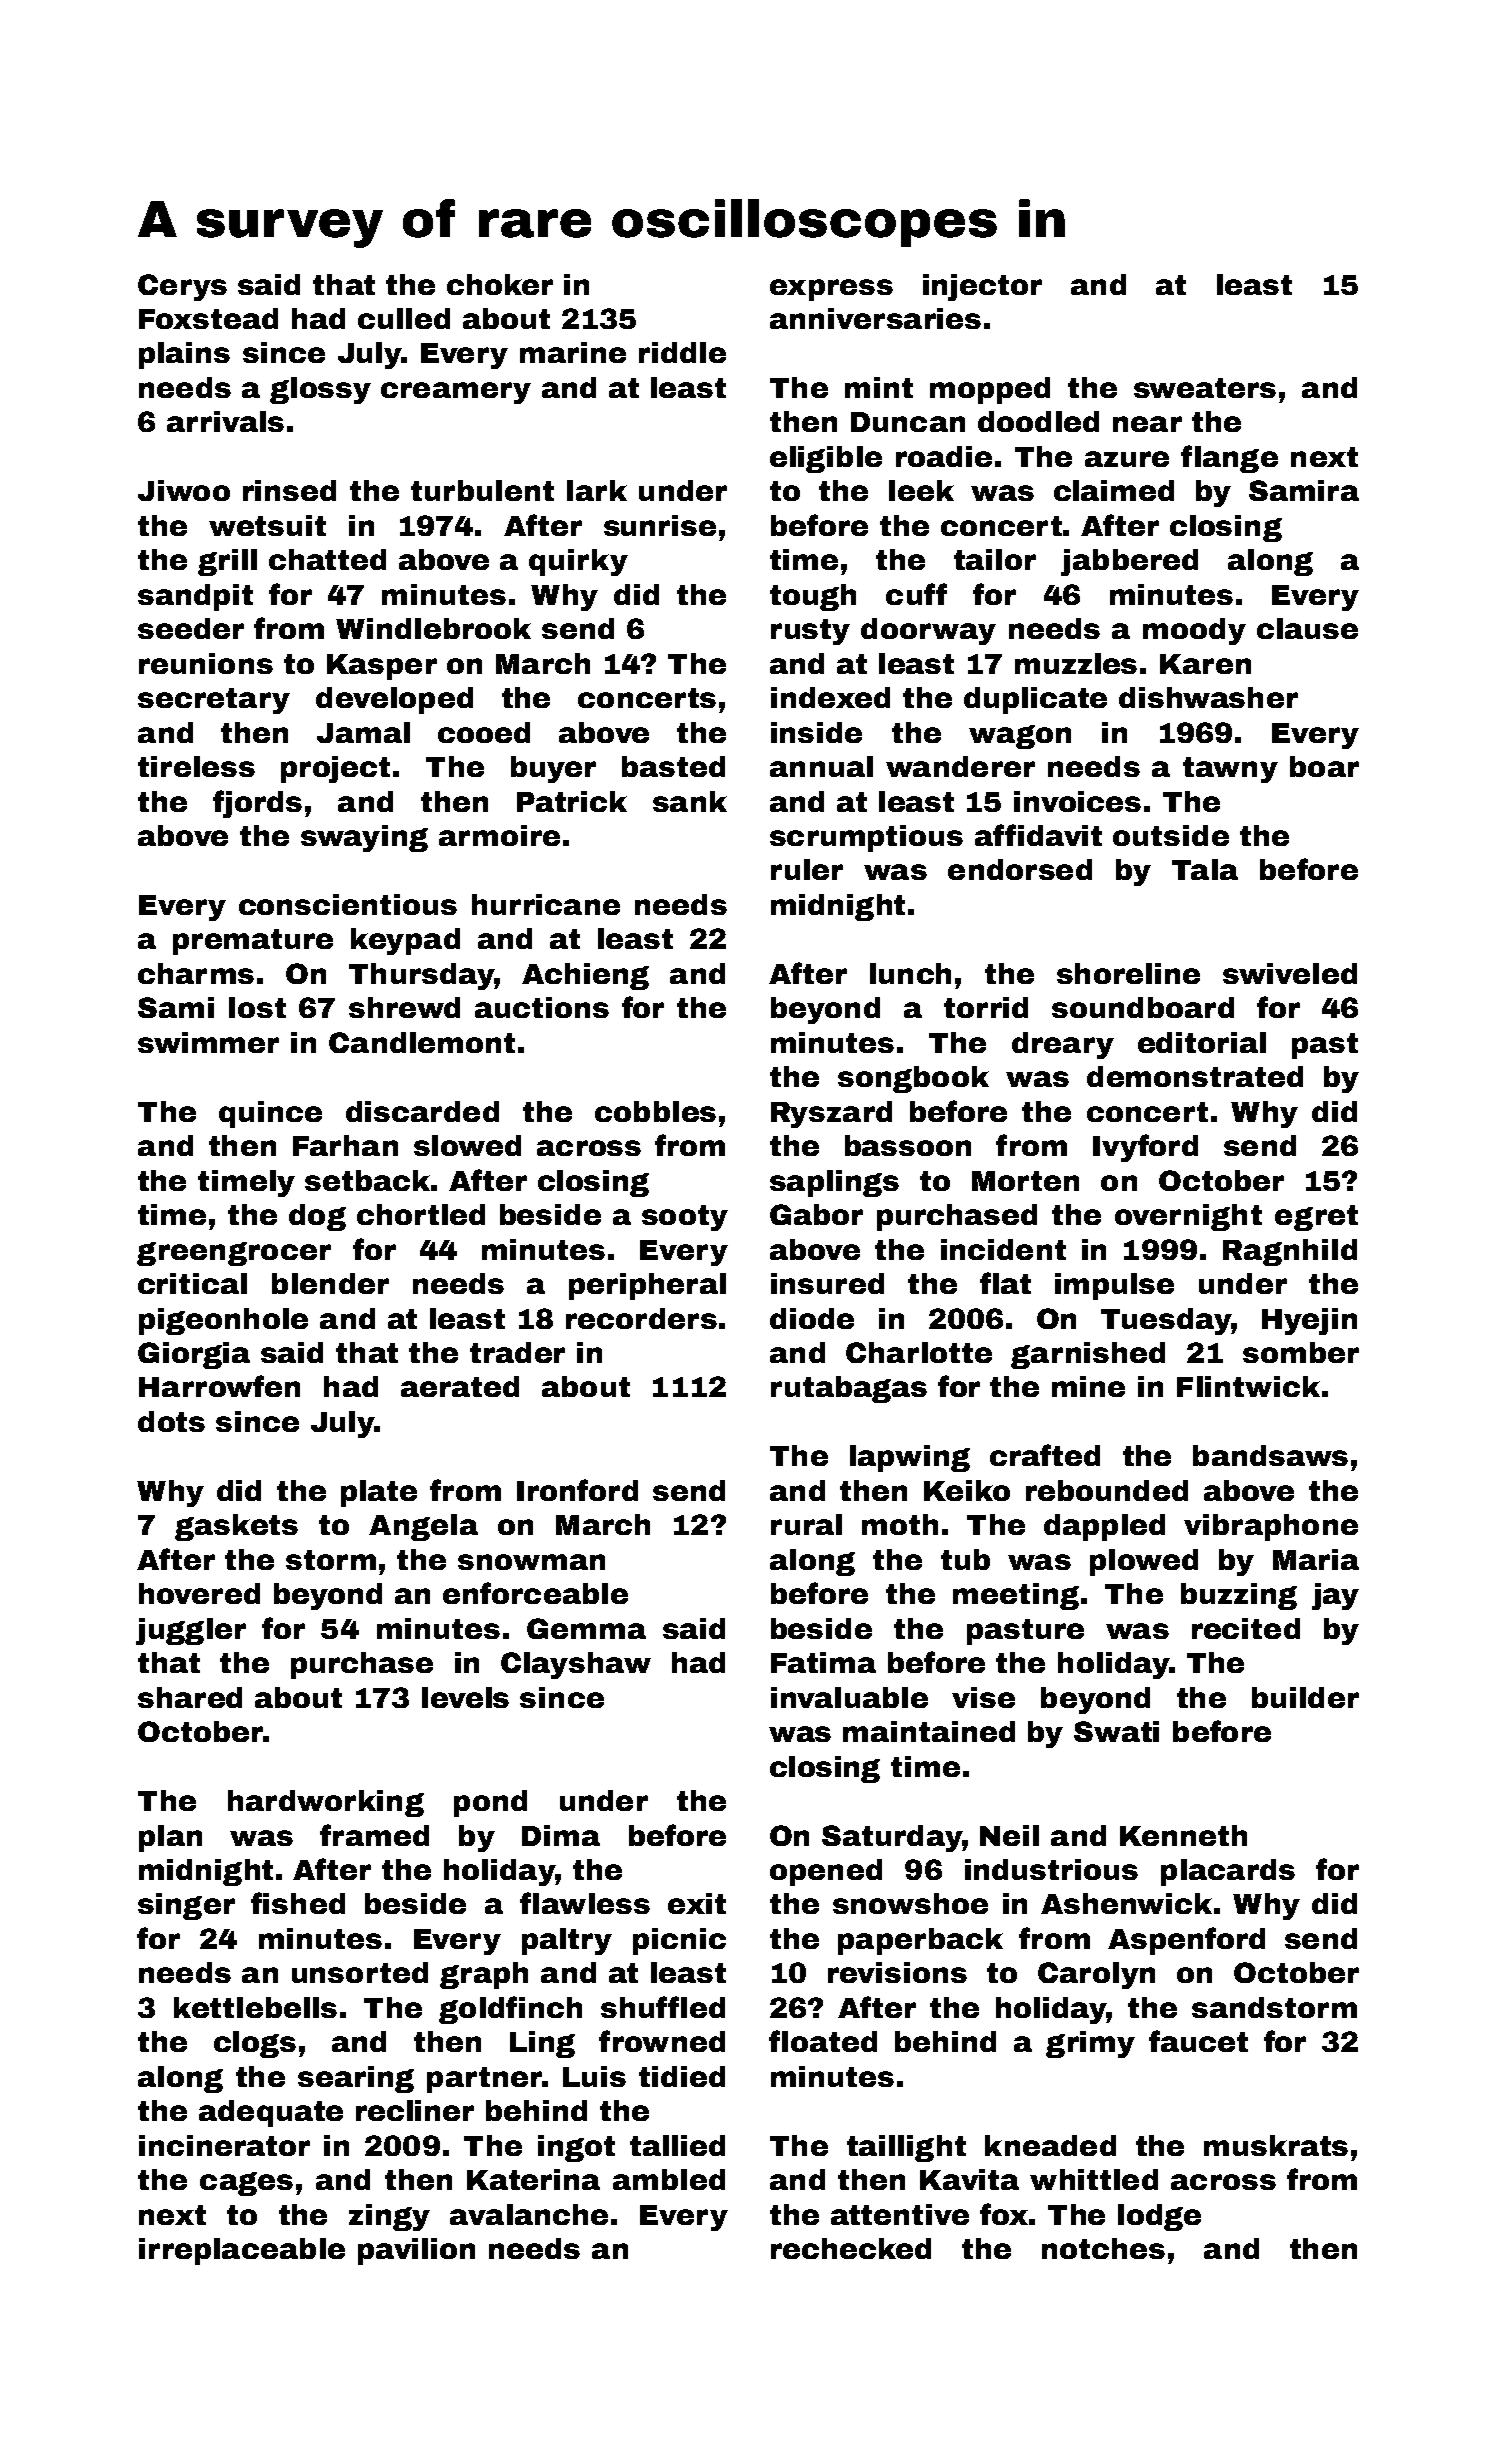 The height and width of the screenshot is (2464, 1496). I want to click on irreplaceable, so click(242, 2251).
